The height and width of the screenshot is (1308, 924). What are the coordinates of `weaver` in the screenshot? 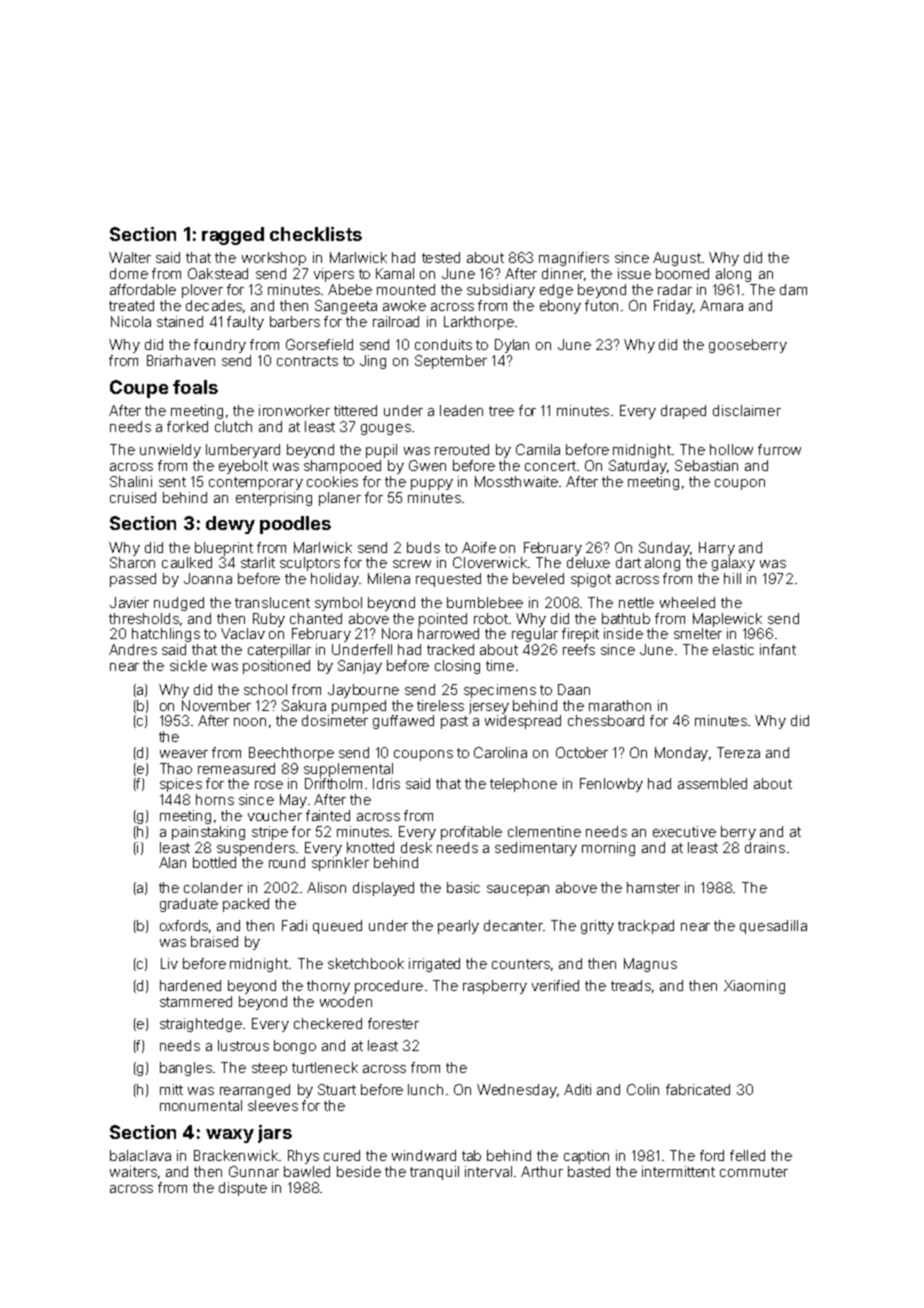 It's located at (184, 754).
